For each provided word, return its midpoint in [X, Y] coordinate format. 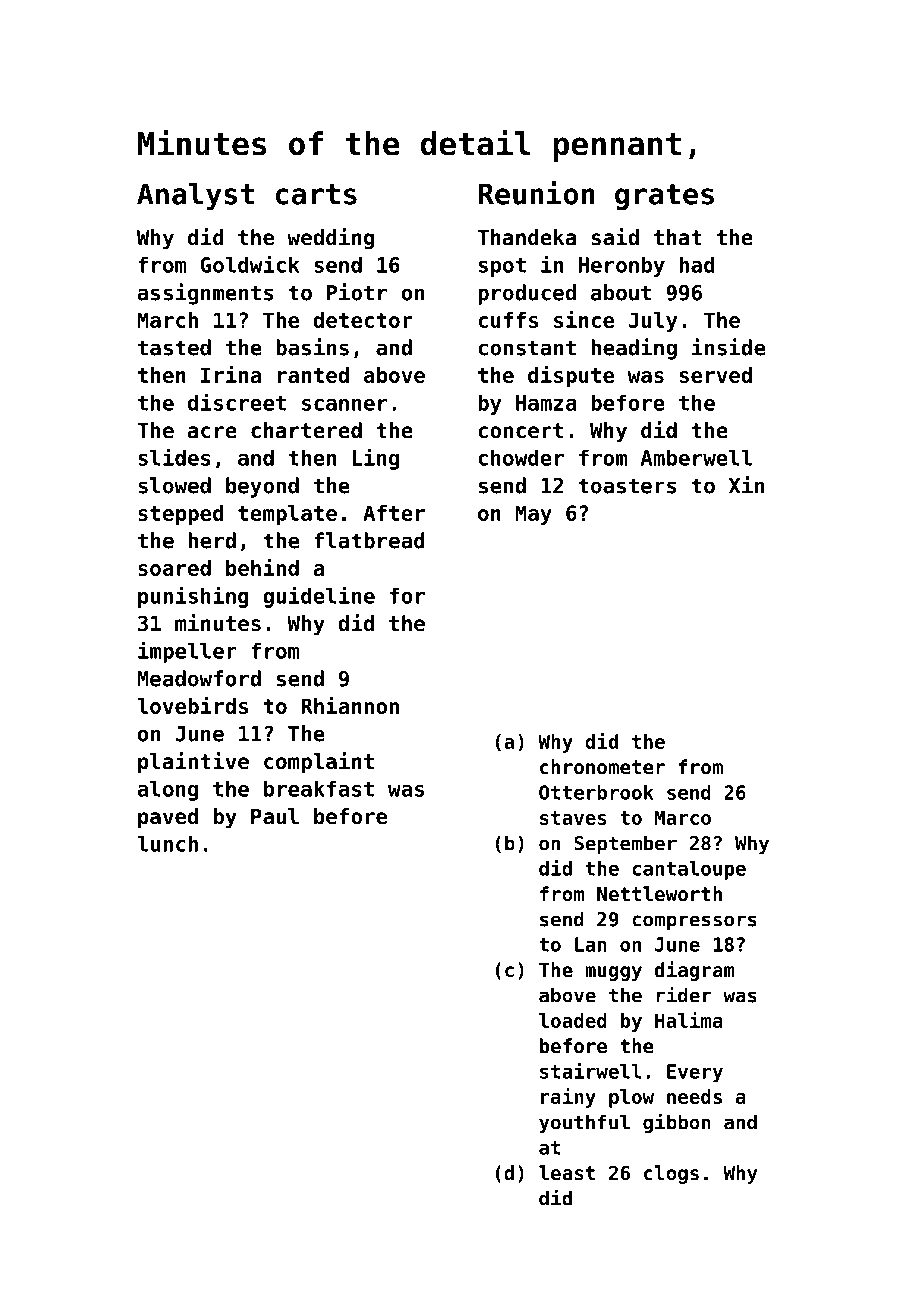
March [167, 320]
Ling [376, 459]
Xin [747, 485]
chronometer [602, 766]
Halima [689, 1020]
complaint [319, 763]
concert [520, 431]
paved [168, 818]
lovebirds [192, 705]
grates [664, 197]
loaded [573, 1020]
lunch [167, 843]
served [716, 375]
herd [212, 540]
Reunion [537, 193]
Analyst [195, 196]
